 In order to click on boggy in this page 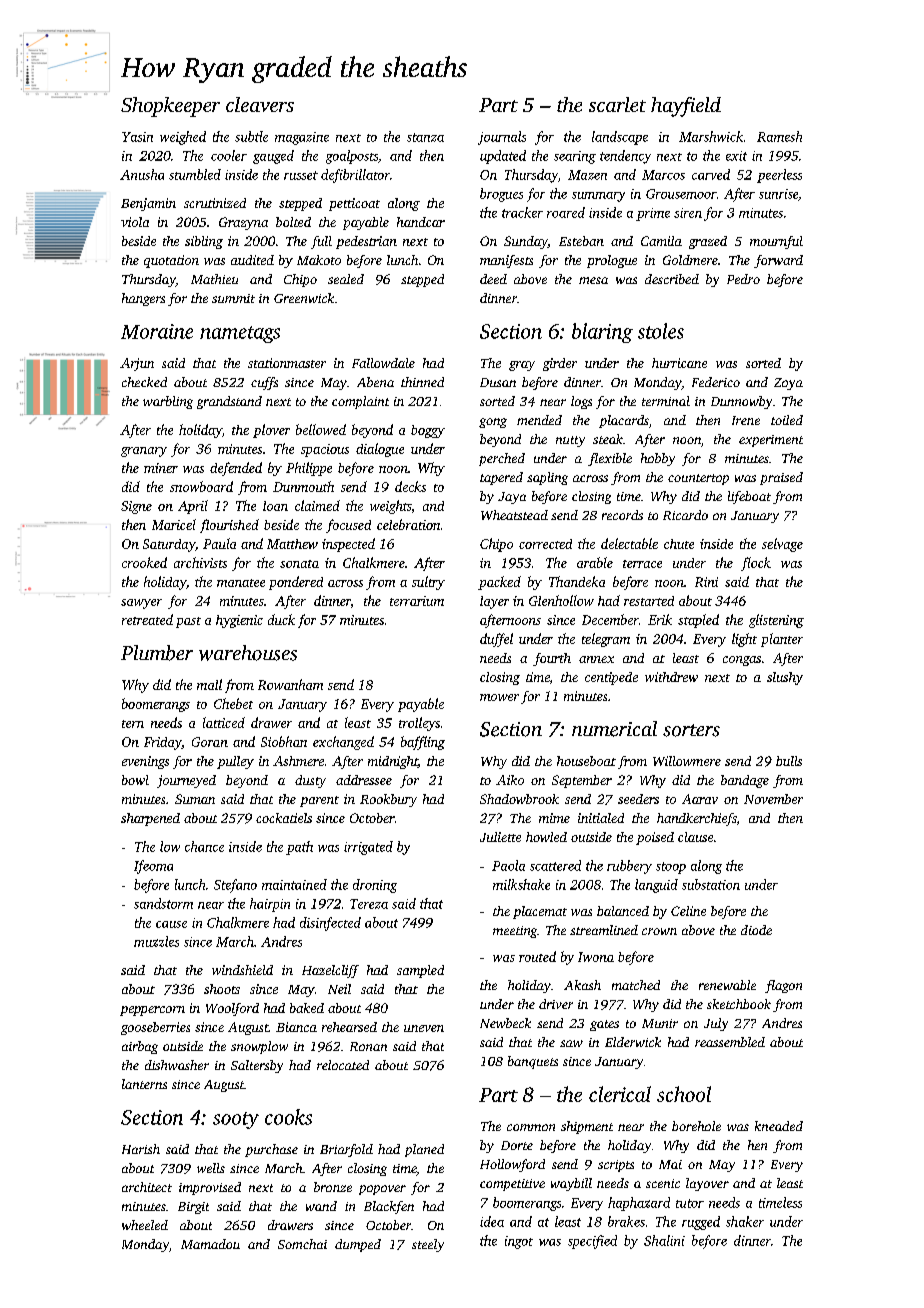, I will do `click(428, 431)`.
